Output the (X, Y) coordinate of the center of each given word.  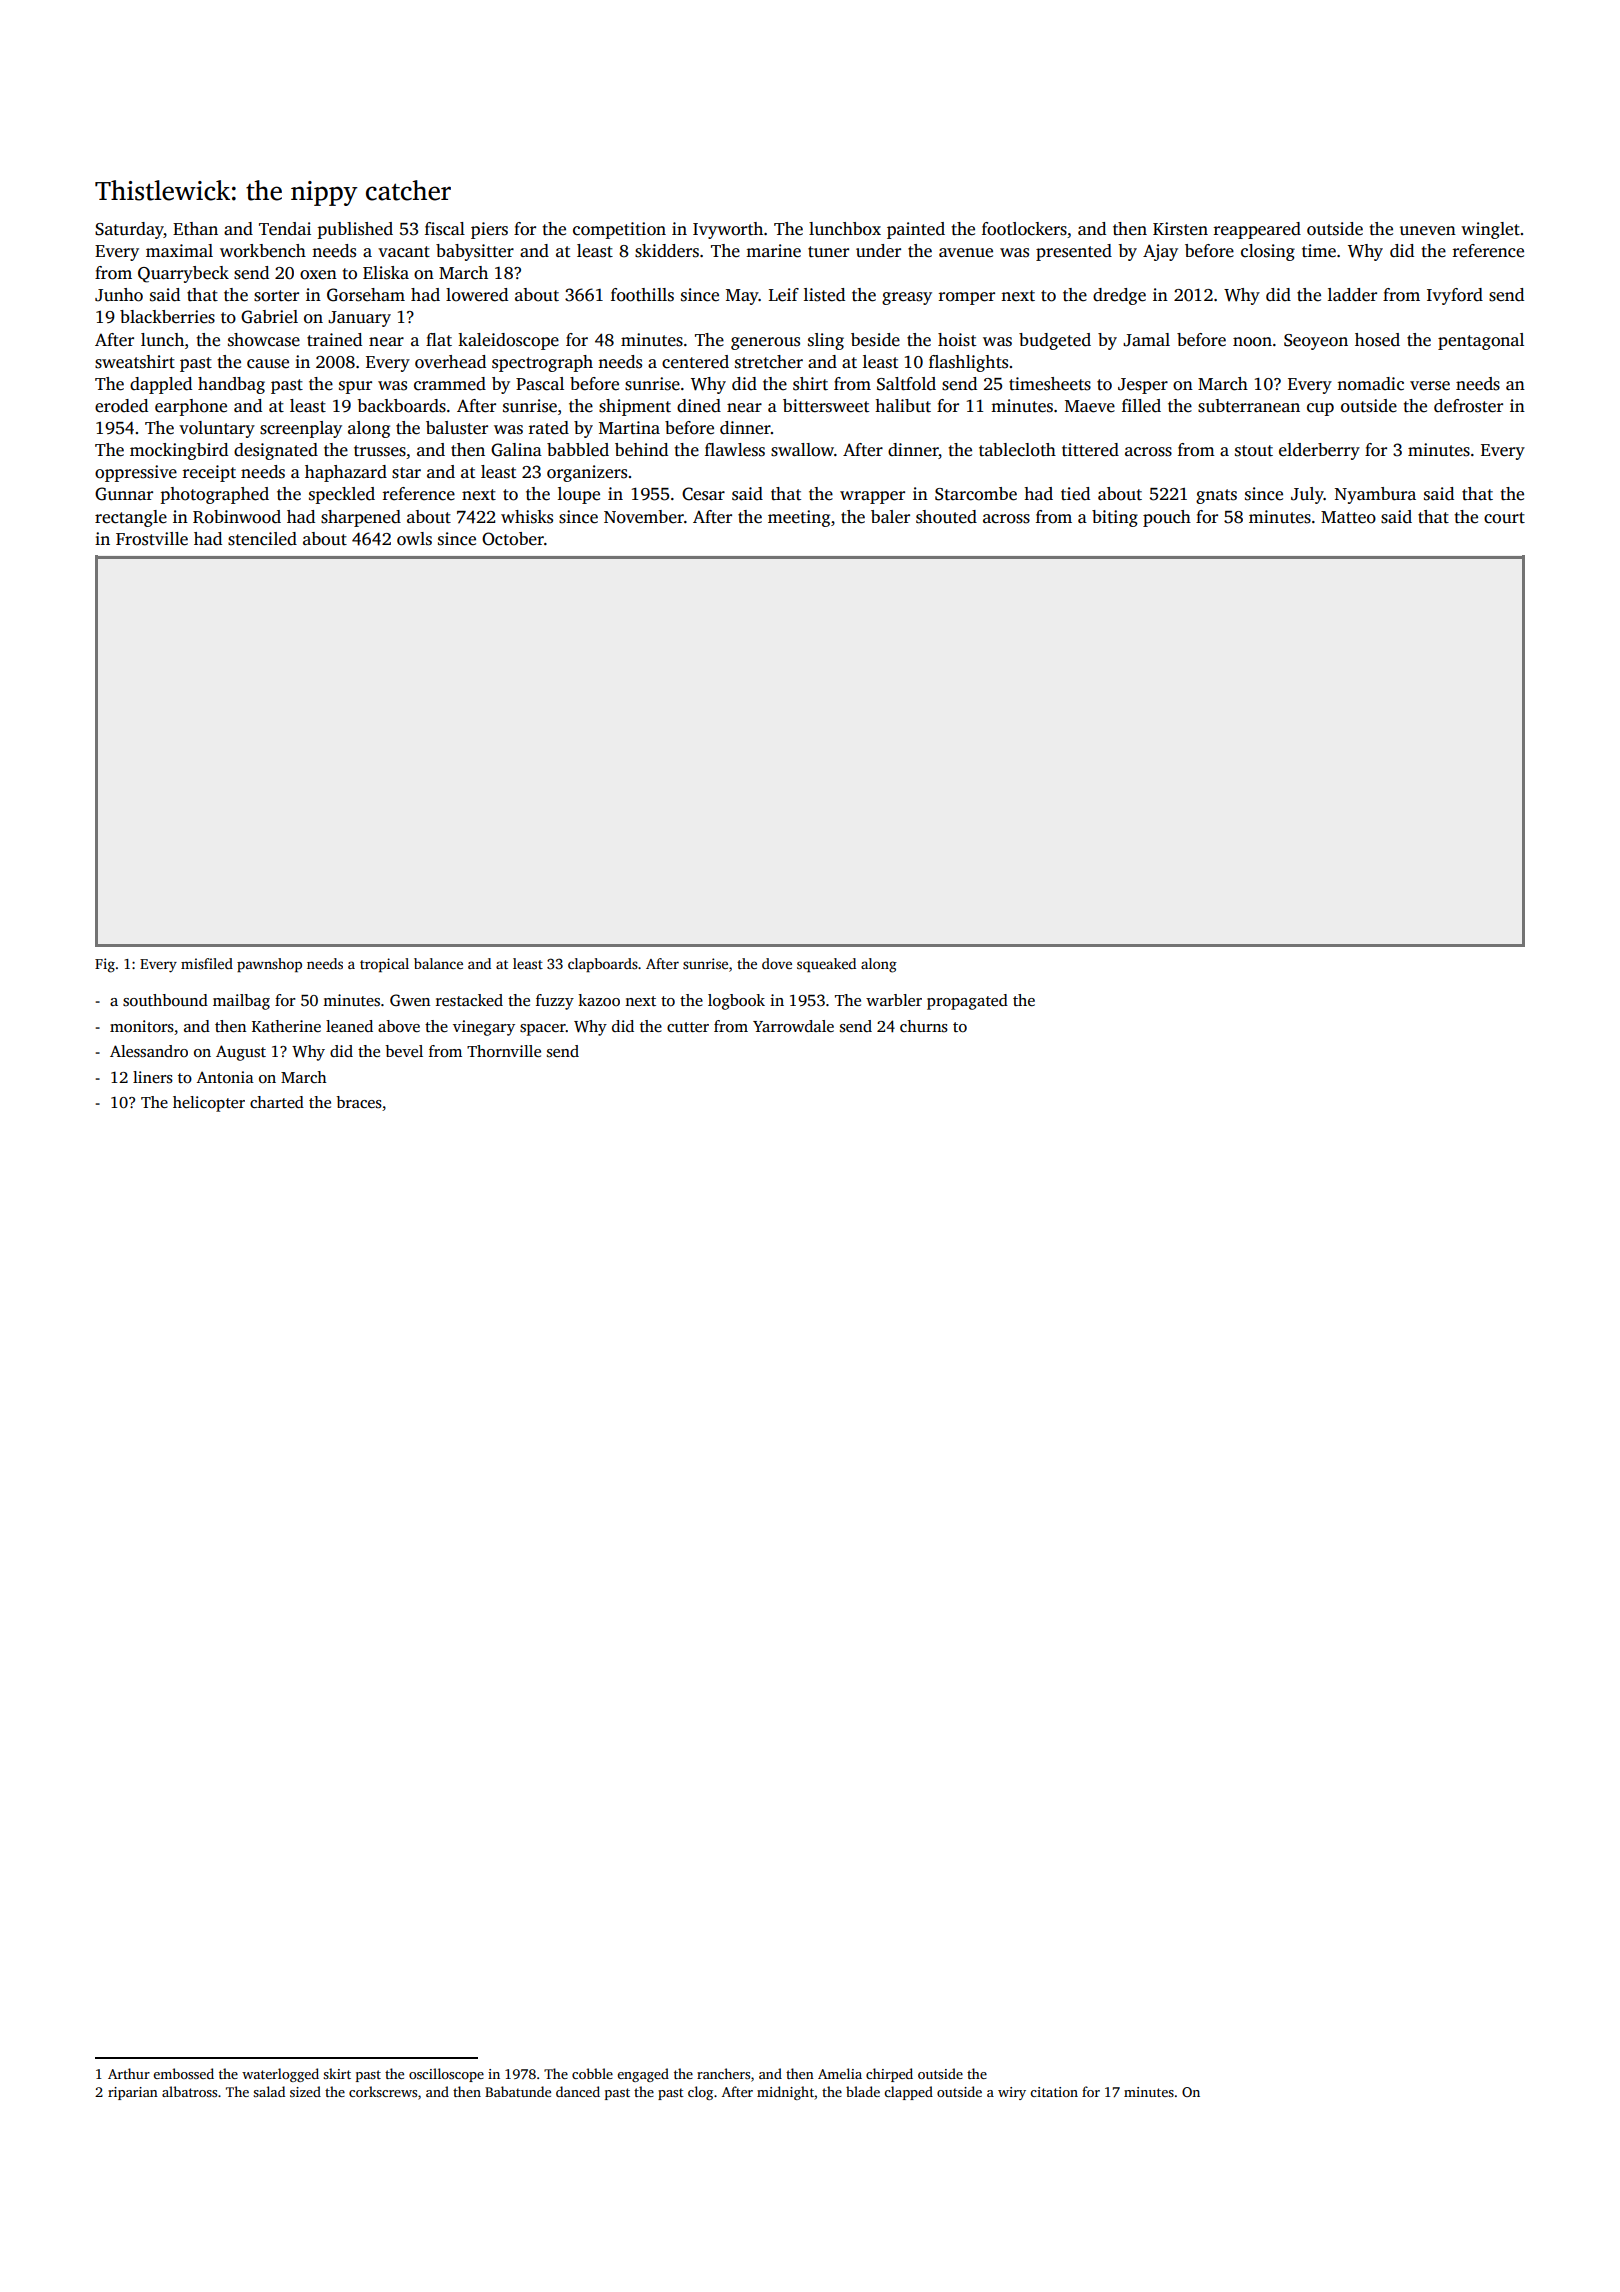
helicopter (209, 1104)
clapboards (603, 965)
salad (269, 2091)
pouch (1167, 518)
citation (1054, 2092)
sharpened (361, 518)
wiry (1012, 2093)
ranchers (723, 2073)
